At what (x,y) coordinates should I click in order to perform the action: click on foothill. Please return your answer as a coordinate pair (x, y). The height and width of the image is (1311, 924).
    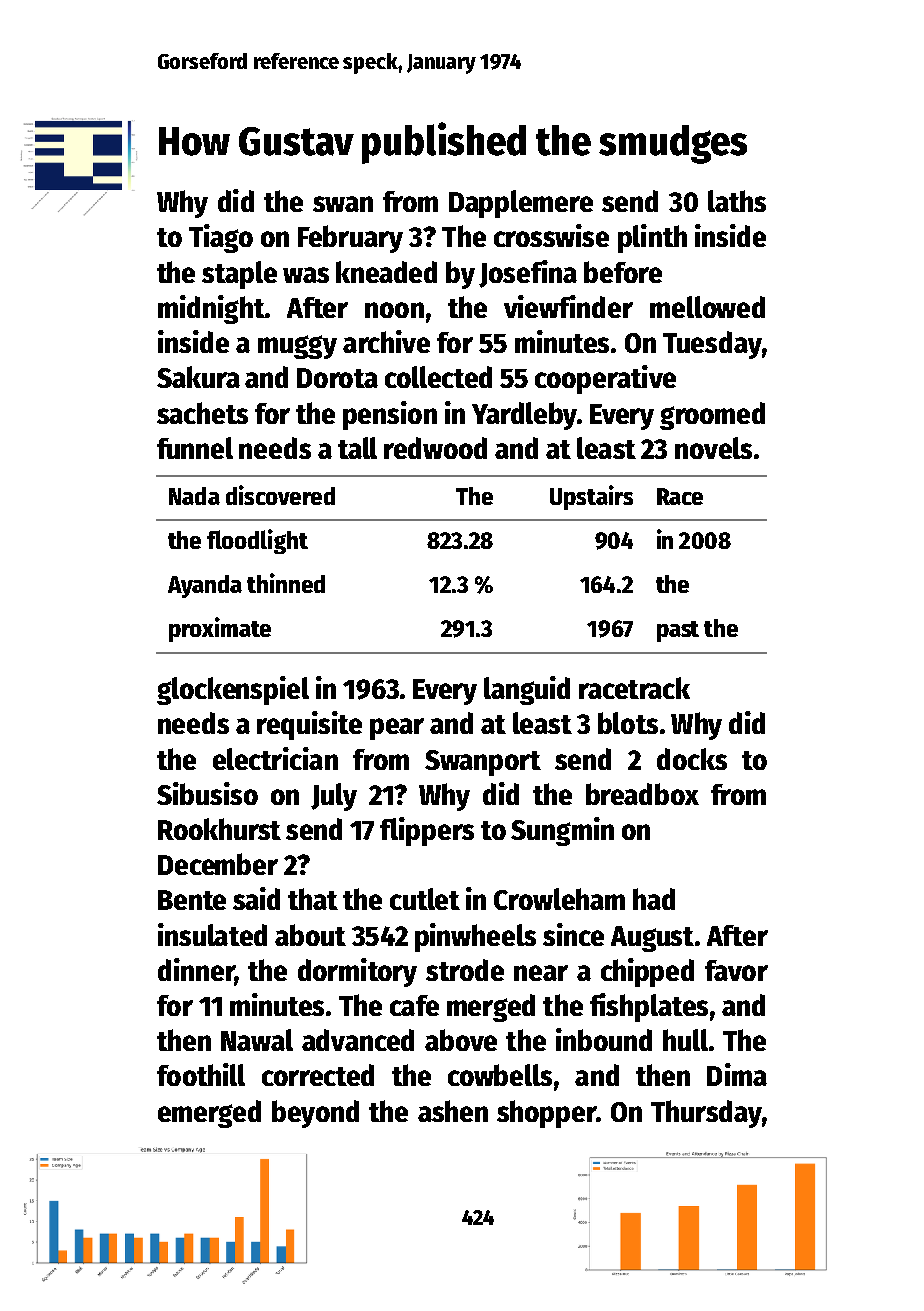
    Looking at the image, I should click on (201, 1074).
